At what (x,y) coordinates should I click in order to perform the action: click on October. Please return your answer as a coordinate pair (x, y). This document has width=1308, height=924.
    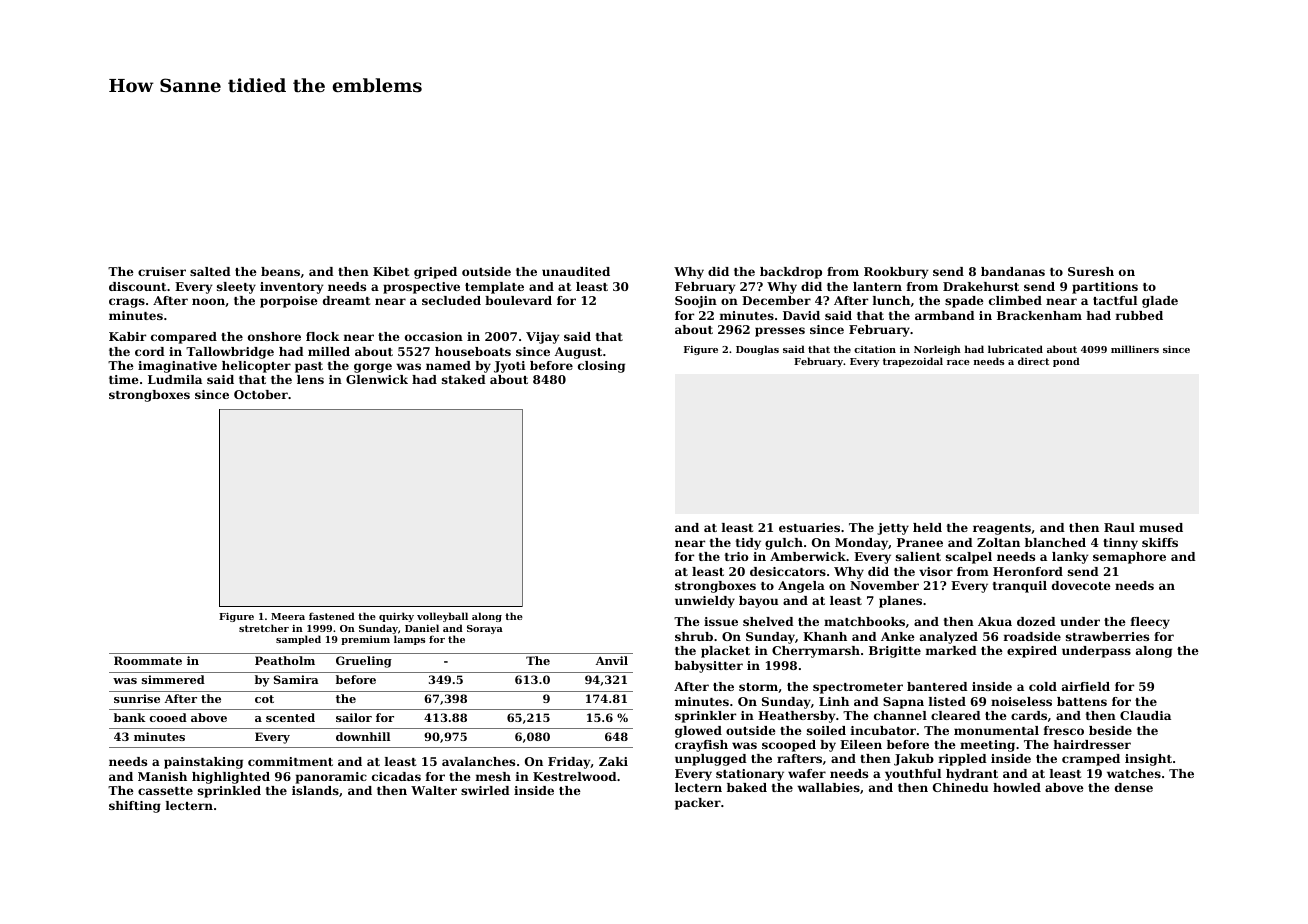
    Looking at the image, I should click on (261, 394).
